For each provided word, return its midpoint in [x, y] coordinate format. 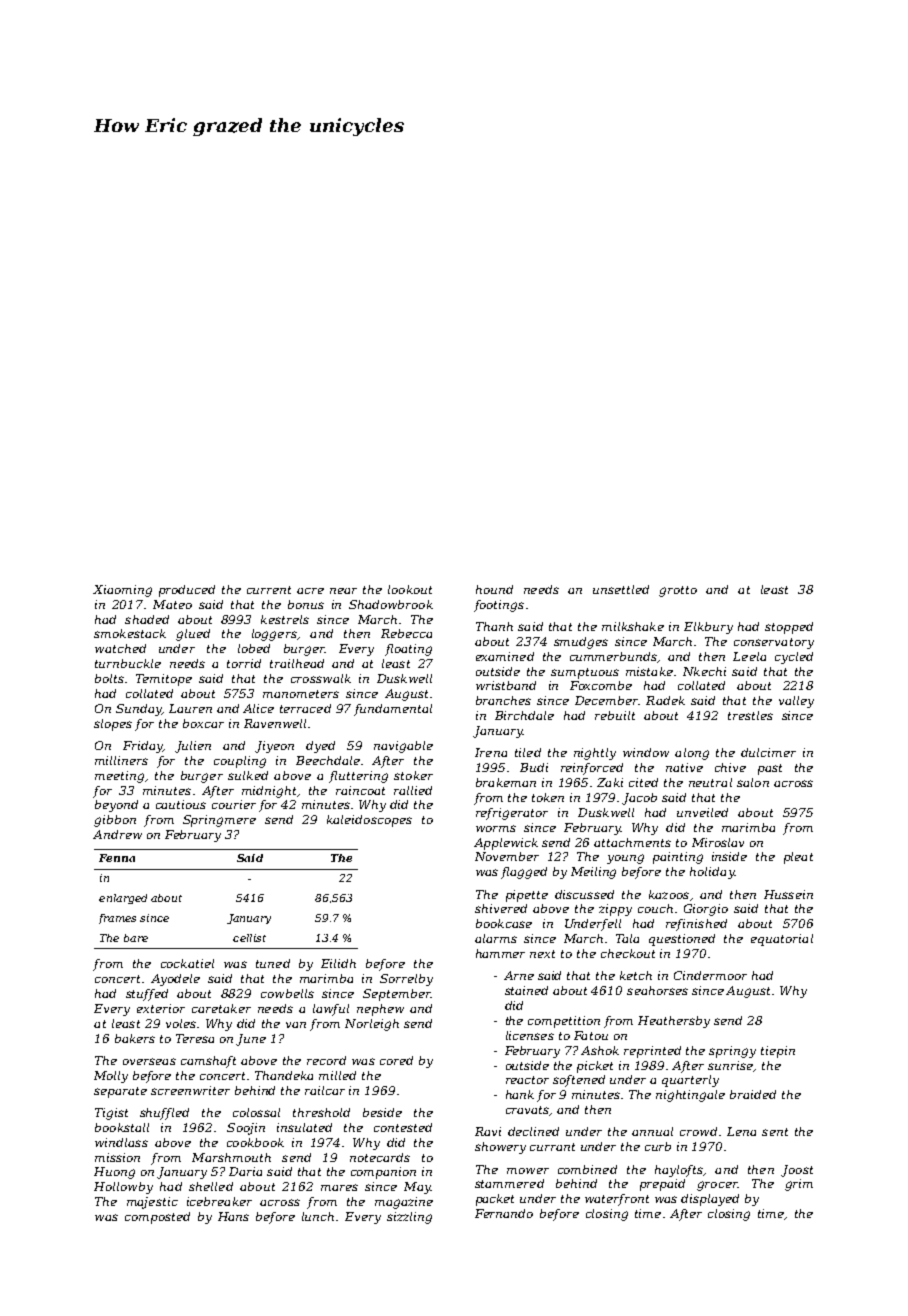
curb [658, 1146]
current [269, 590]
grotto [678, 591]
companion [383, 1173]
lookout [410, 589]
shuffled [164, 1114]
